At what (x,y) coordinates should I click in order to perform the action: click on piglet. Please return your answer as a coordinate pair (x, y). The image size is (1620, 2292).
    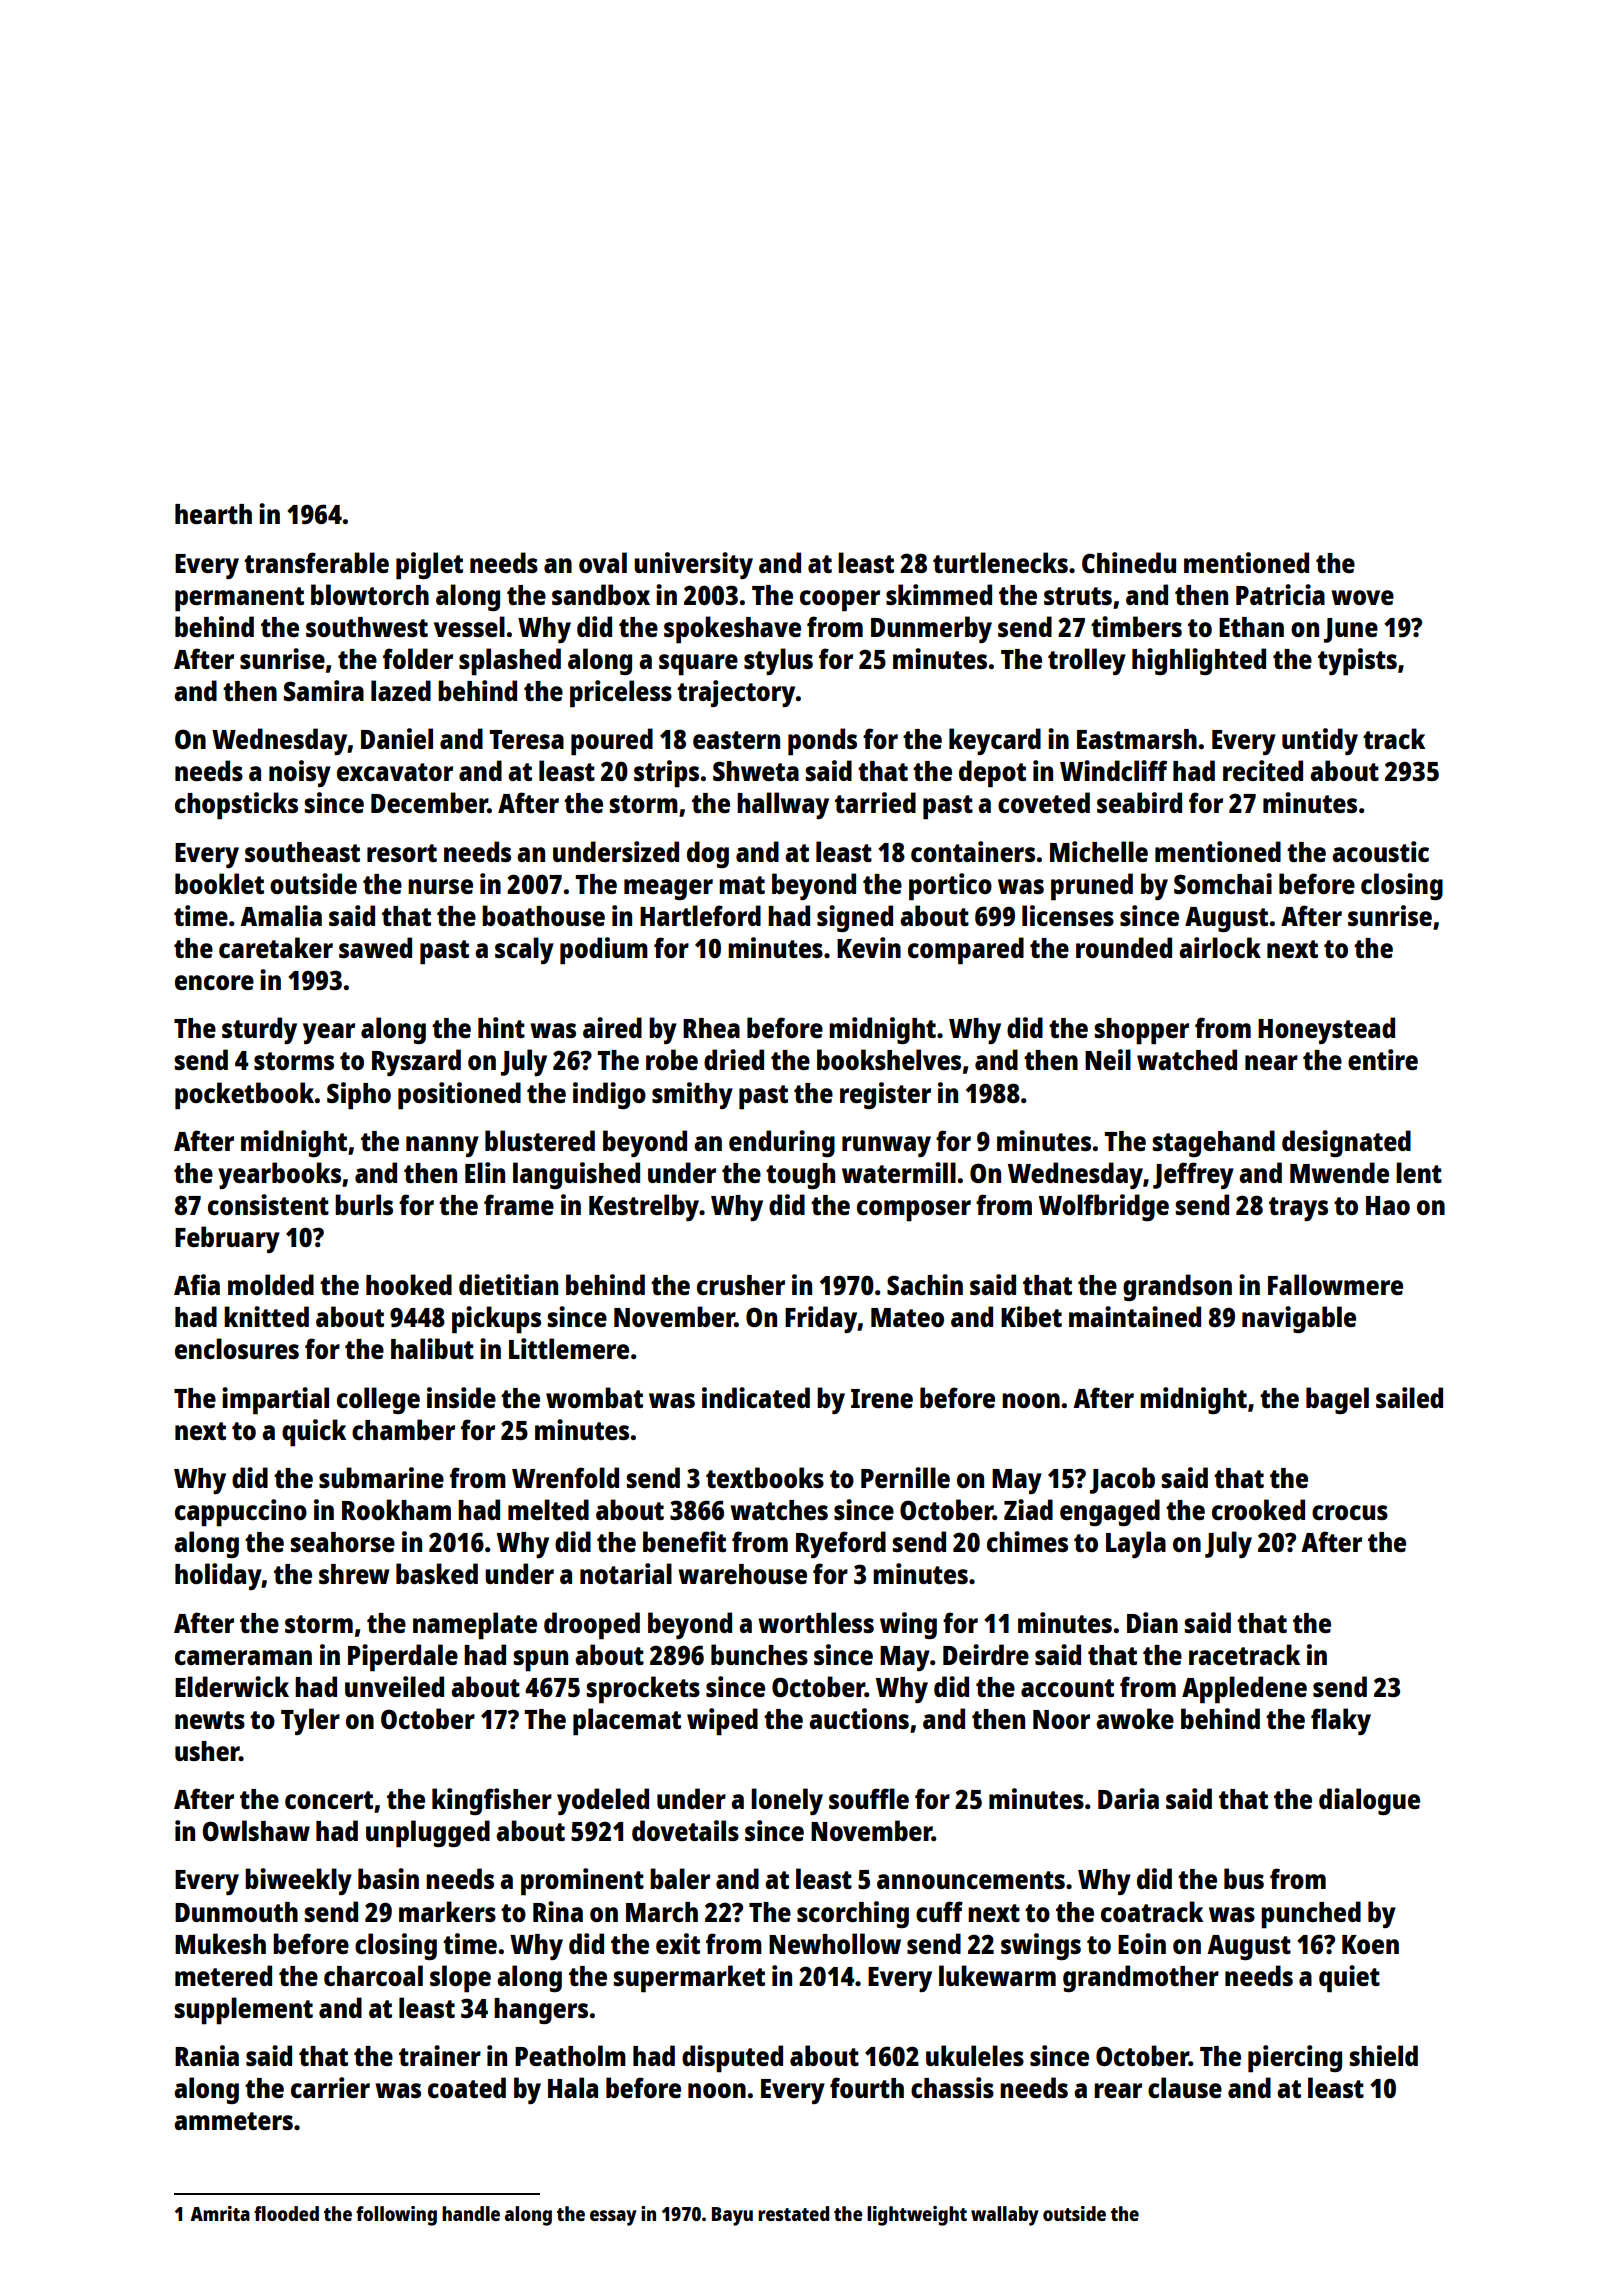
    Looking at the image, I should click on (429, 566).
